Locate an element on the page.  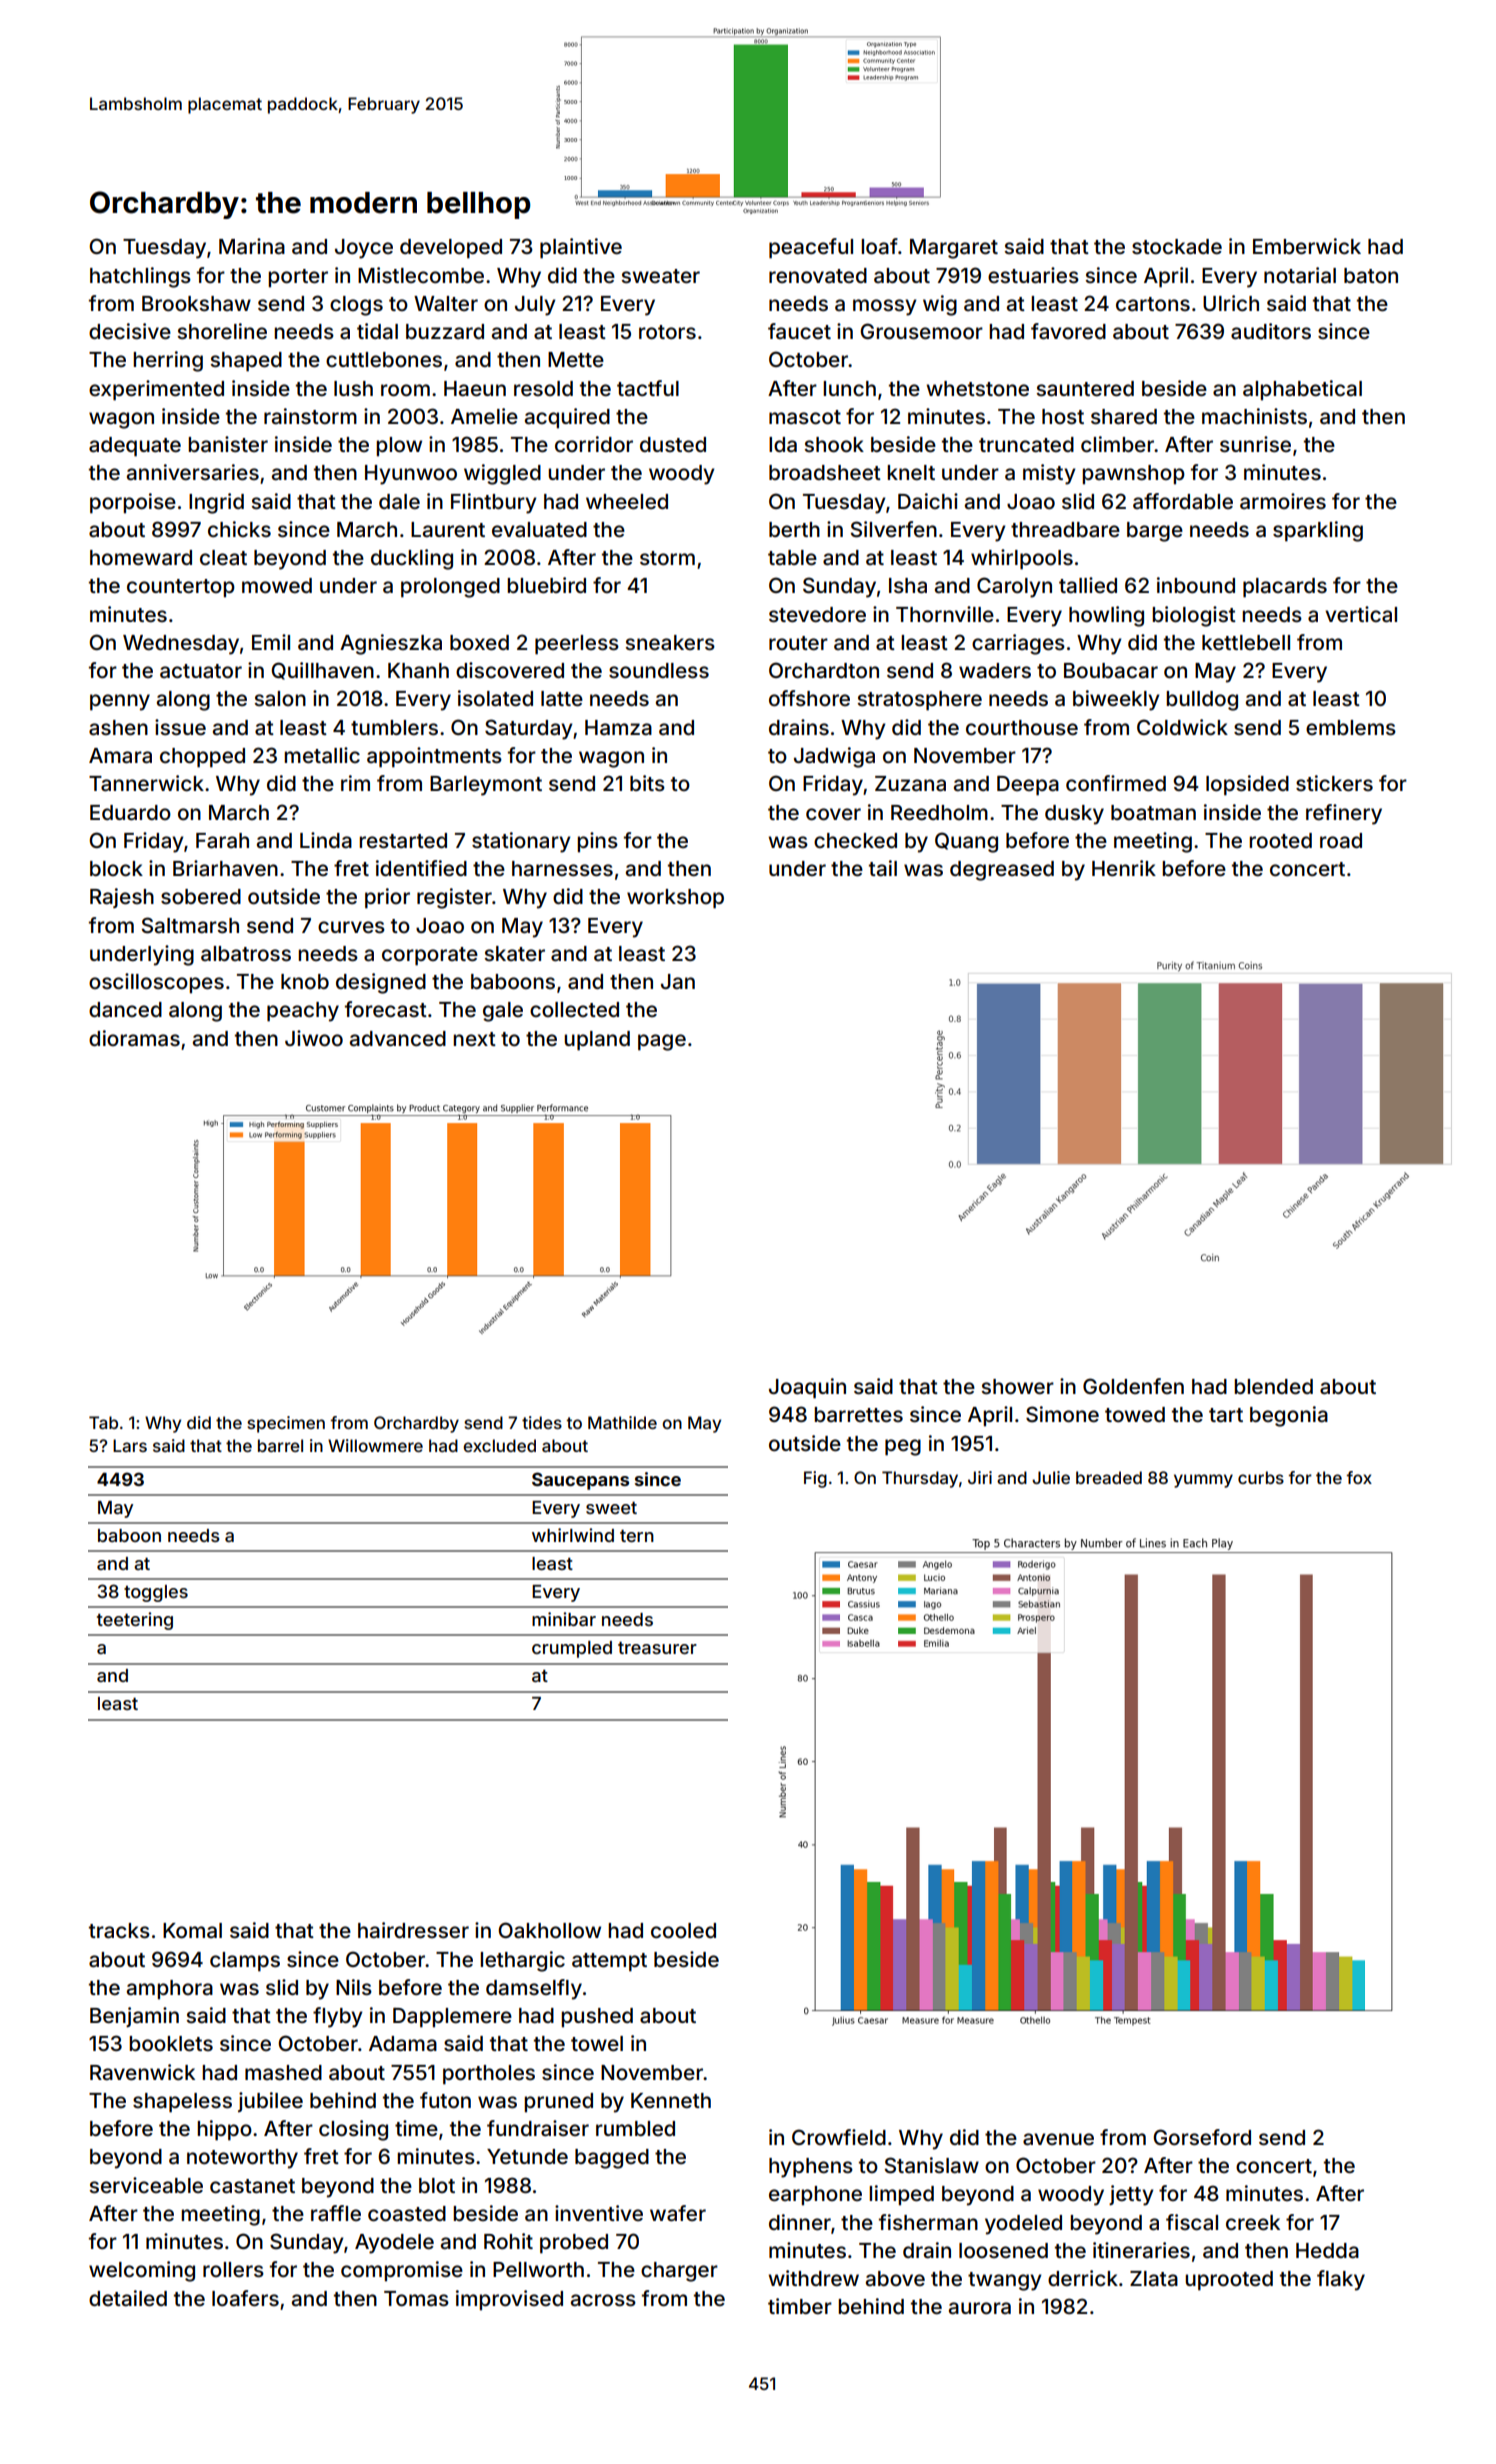
sparkling is located at coordinates (1318, 531).
